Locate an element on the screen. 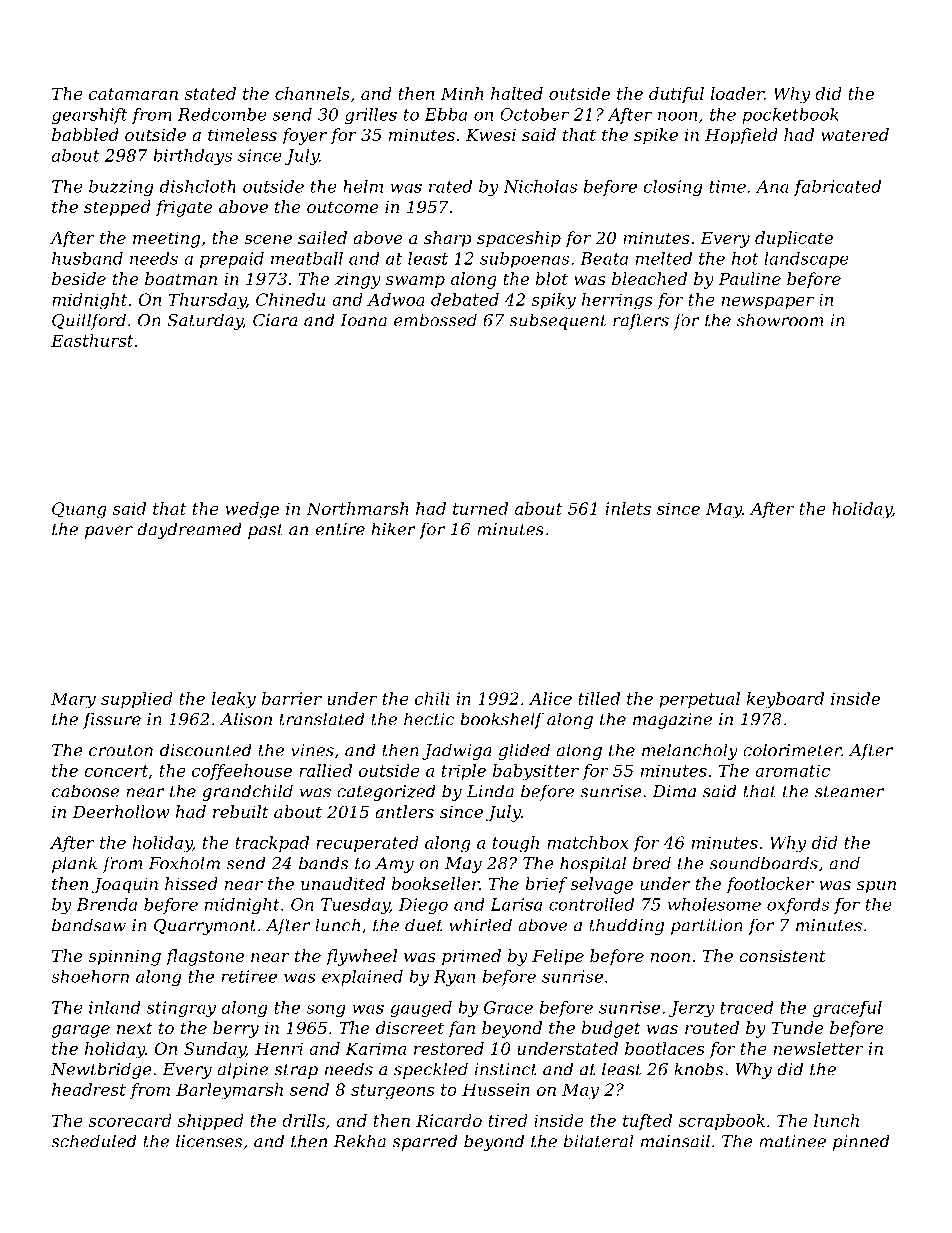 The image size is (952, 1233). Barleymarsh is located at coordinates (229, 1091).
